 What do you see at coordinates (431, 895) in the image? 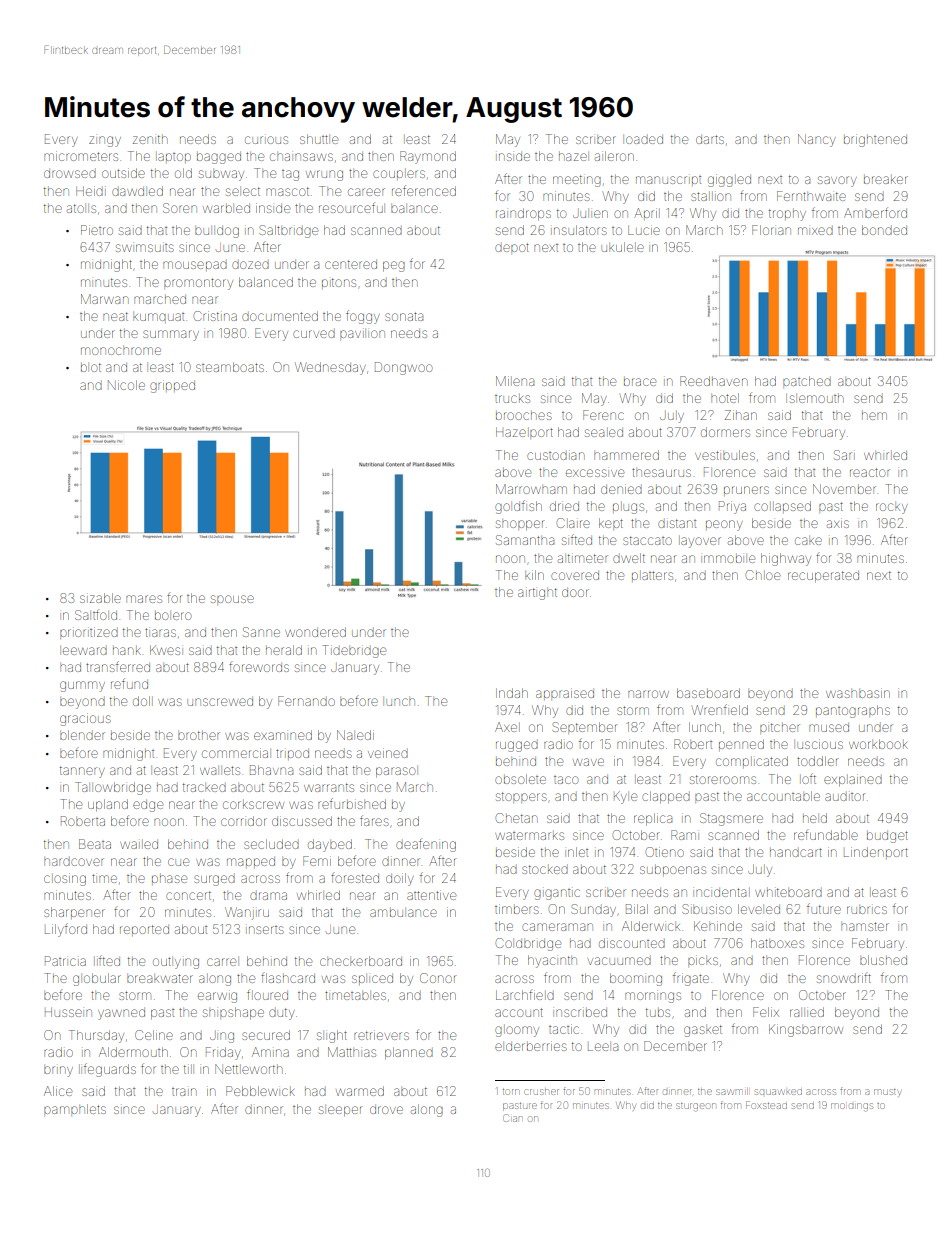
I see `attentive` at bounding box center [431, 895].
